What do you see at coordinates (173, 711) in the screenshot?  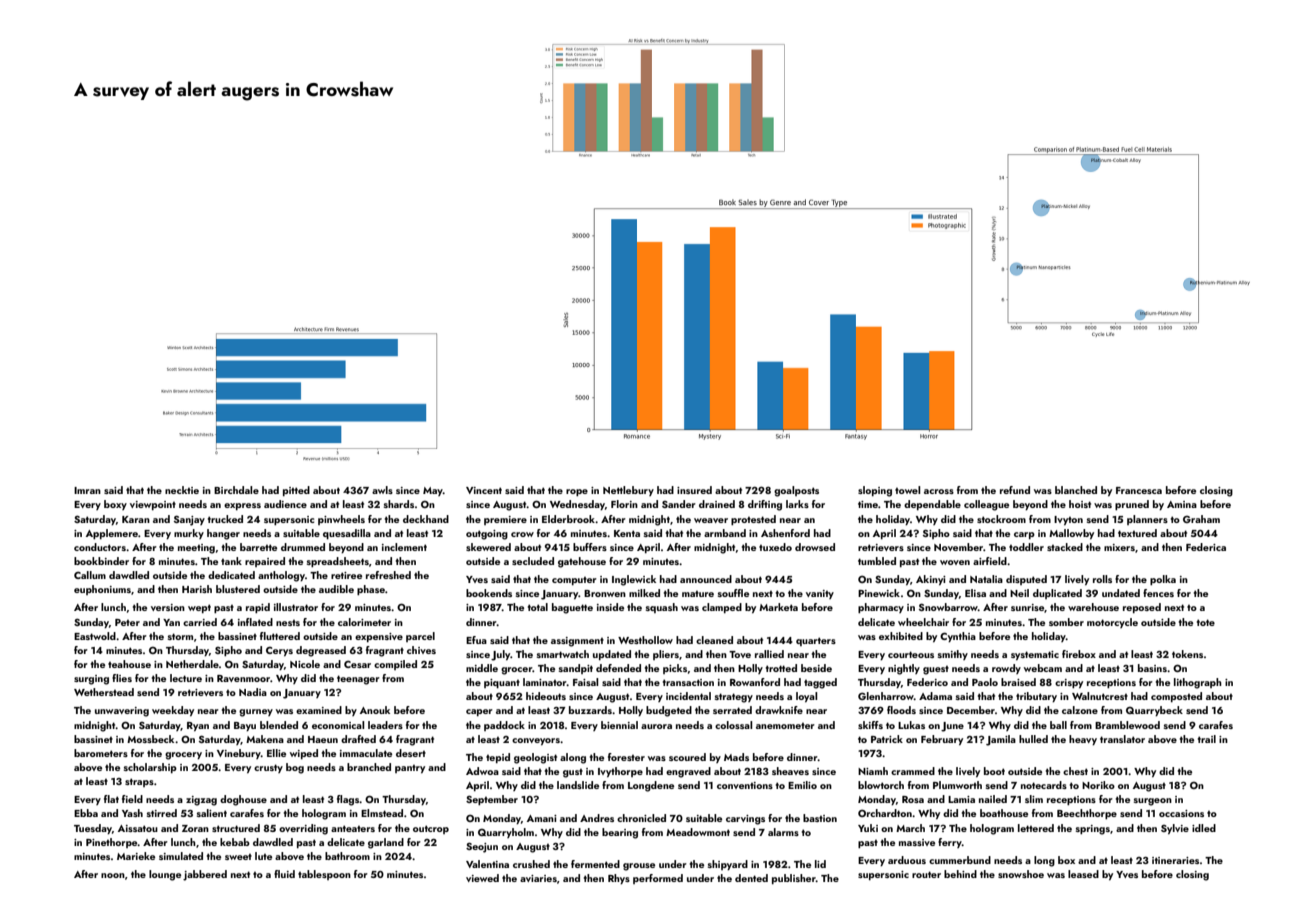 I see `weekday` at bounding box center [173, 711].
